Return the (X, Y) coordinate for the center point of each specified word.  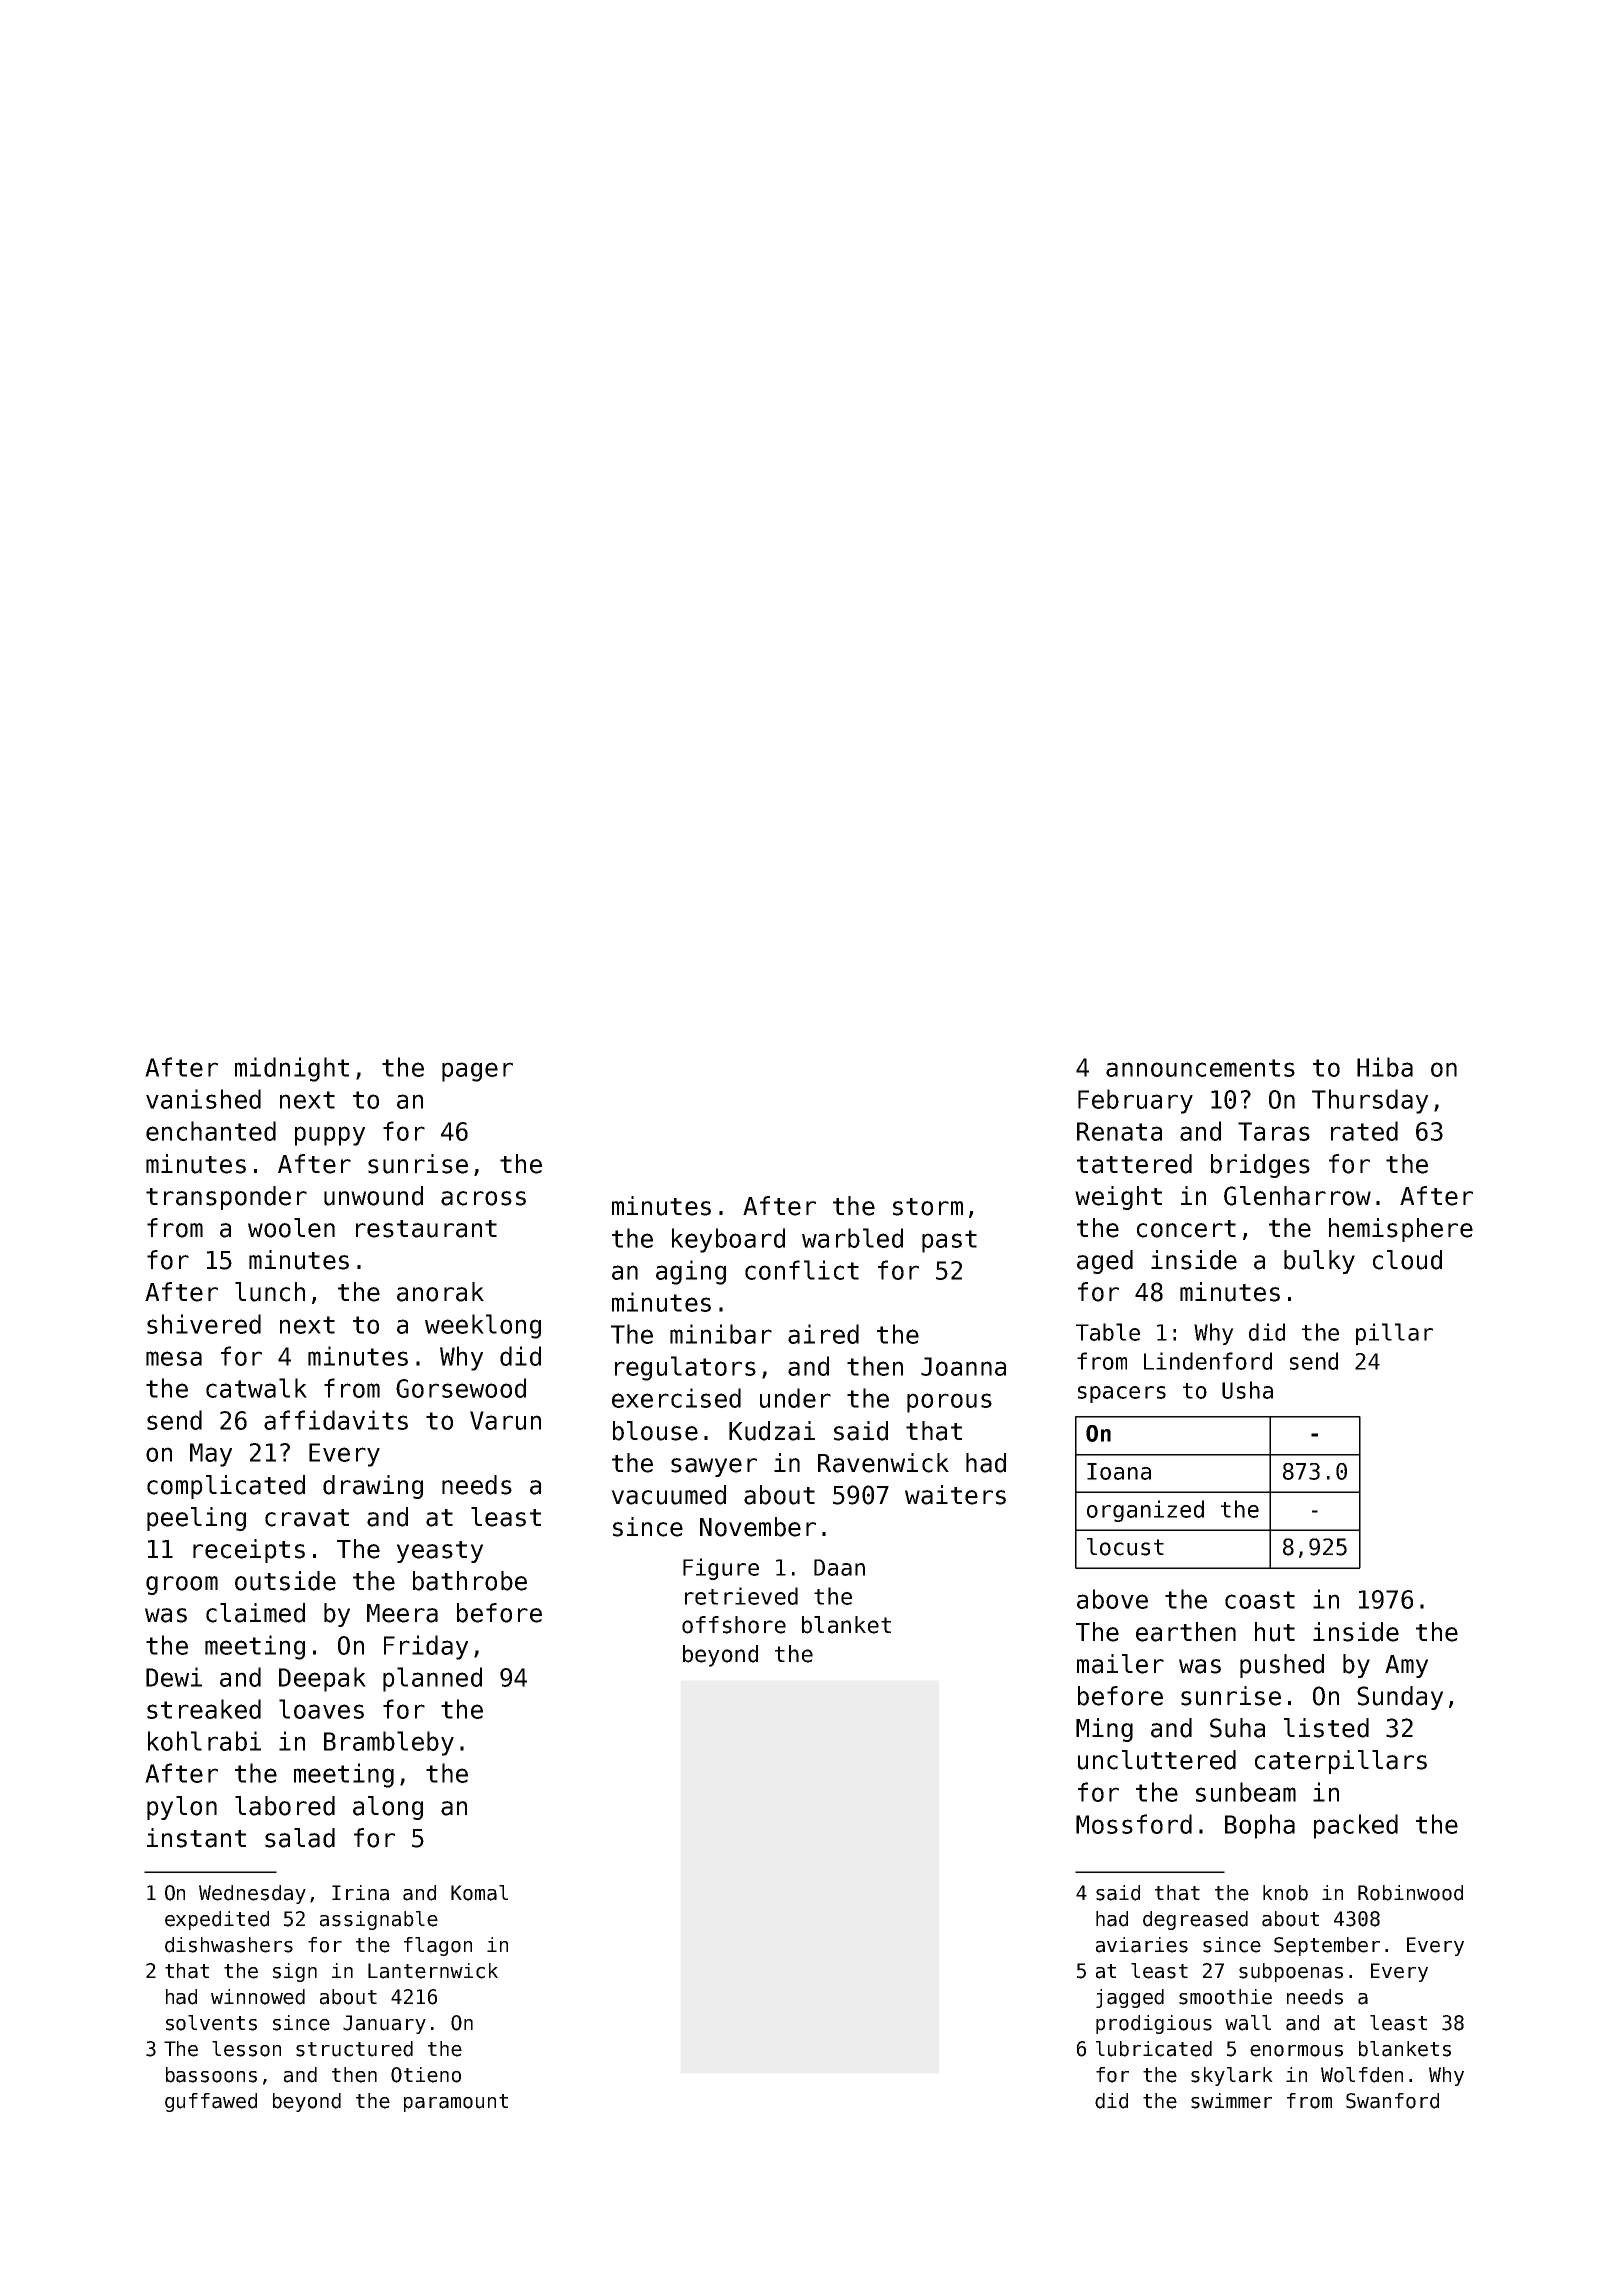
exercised (676, 1398)
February (1135, 1101)
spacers (1122, 1394)
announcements (1200, 1068)
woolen (291, 1228)
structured (354, 2049)
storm (928, 1207)
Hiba (1385, 1067)
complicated (226, 1487)
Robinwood (1410, 1893)
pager (477, 1072)
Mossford (1134, 1824)
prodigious (1154, 2024)
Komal (479, 1893)
